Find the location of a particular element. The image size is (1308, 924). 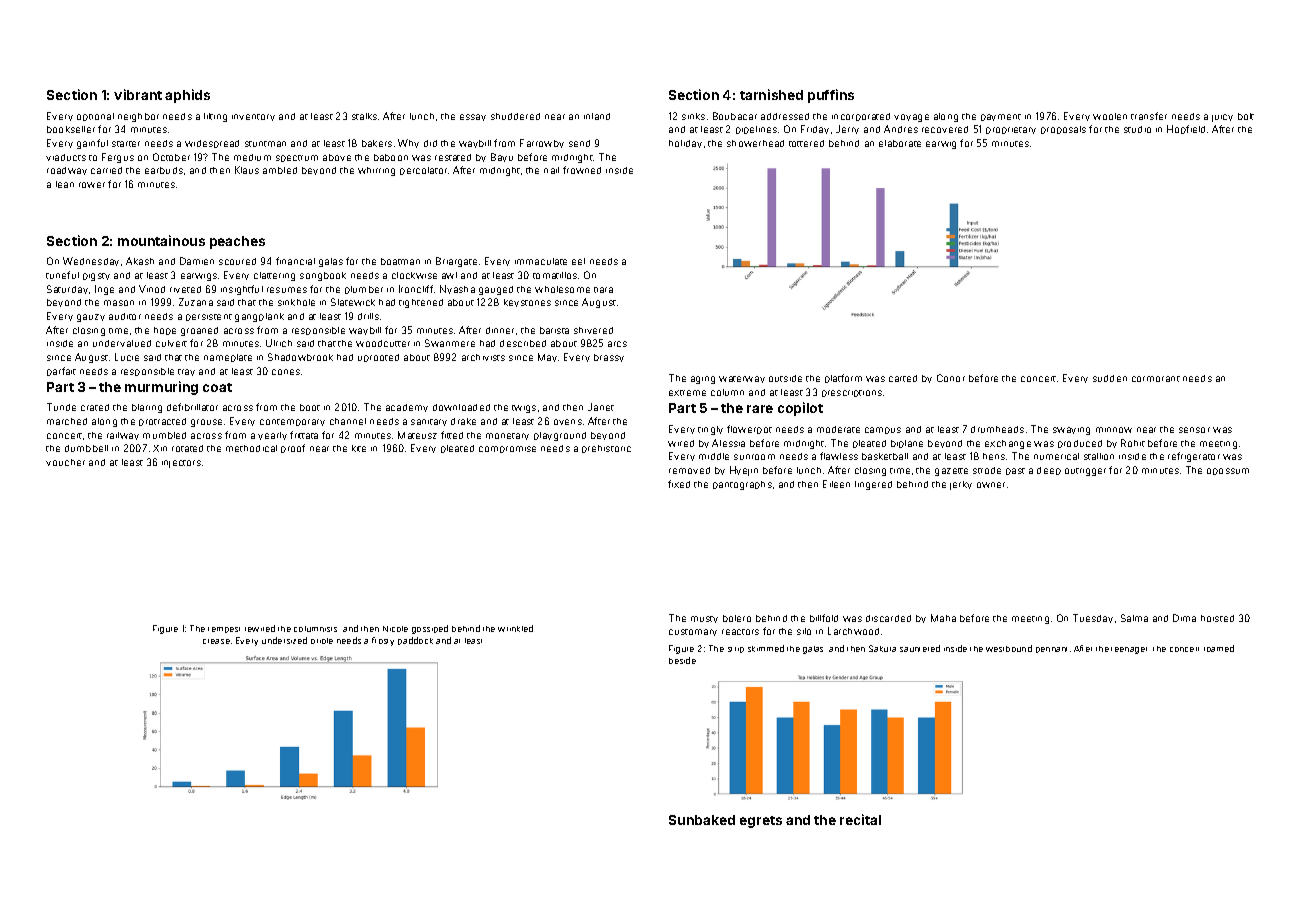

tempest is located at coordinates (224, 630).
